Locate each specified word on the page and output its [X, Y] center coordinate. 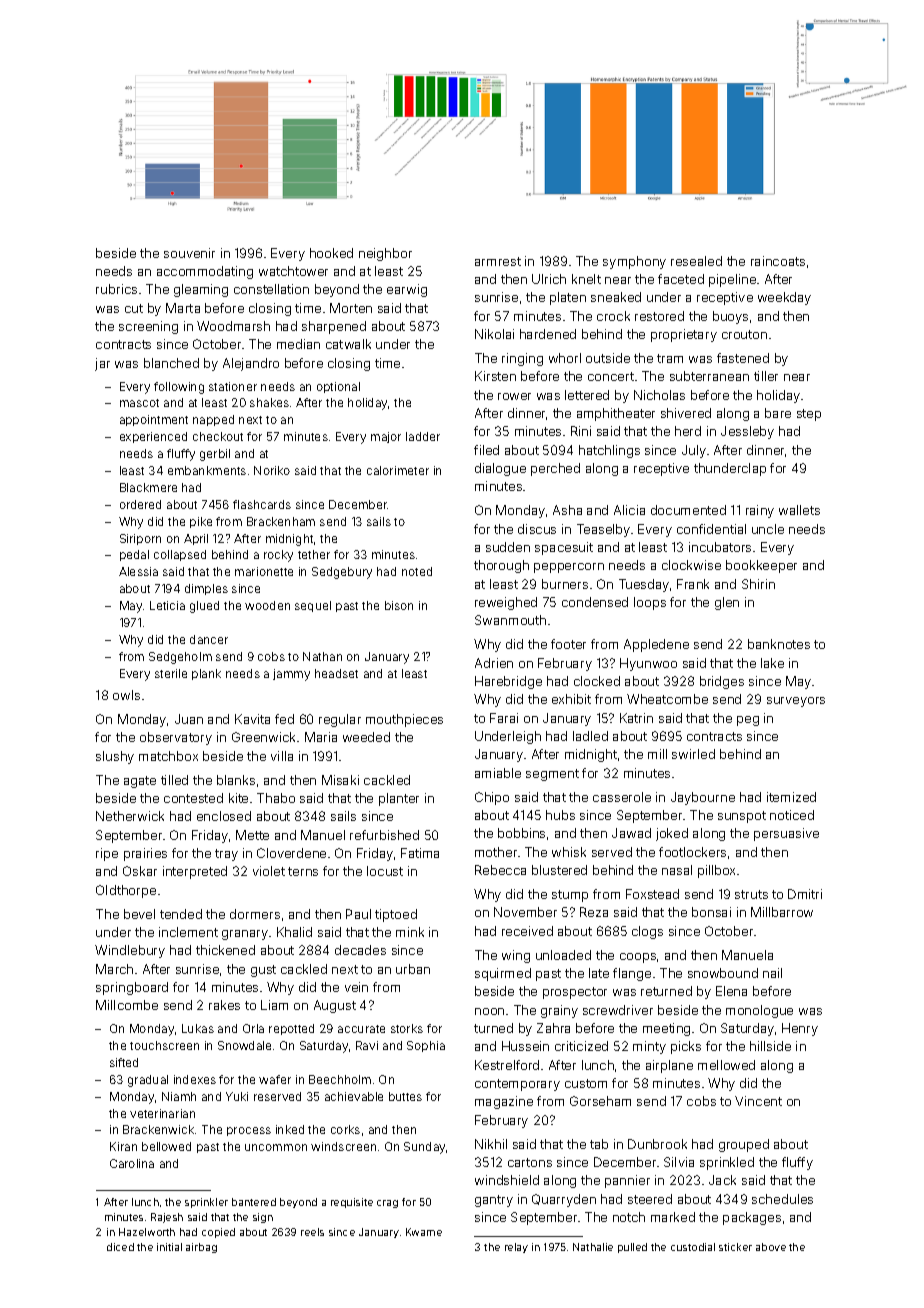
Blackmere [148, 487]
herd [688, 431]
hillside [770, 1046]
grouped [744, 1145]
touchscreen [164, 1045]
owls [126, 695]
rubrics [116, 289]
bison [399, 605]
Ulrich [549, 279]
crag [387, 1204]
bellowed [166, 1146]
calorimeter [398, 470]
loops [650, 603]
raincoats [778, 261]
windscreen [343, 1146]
